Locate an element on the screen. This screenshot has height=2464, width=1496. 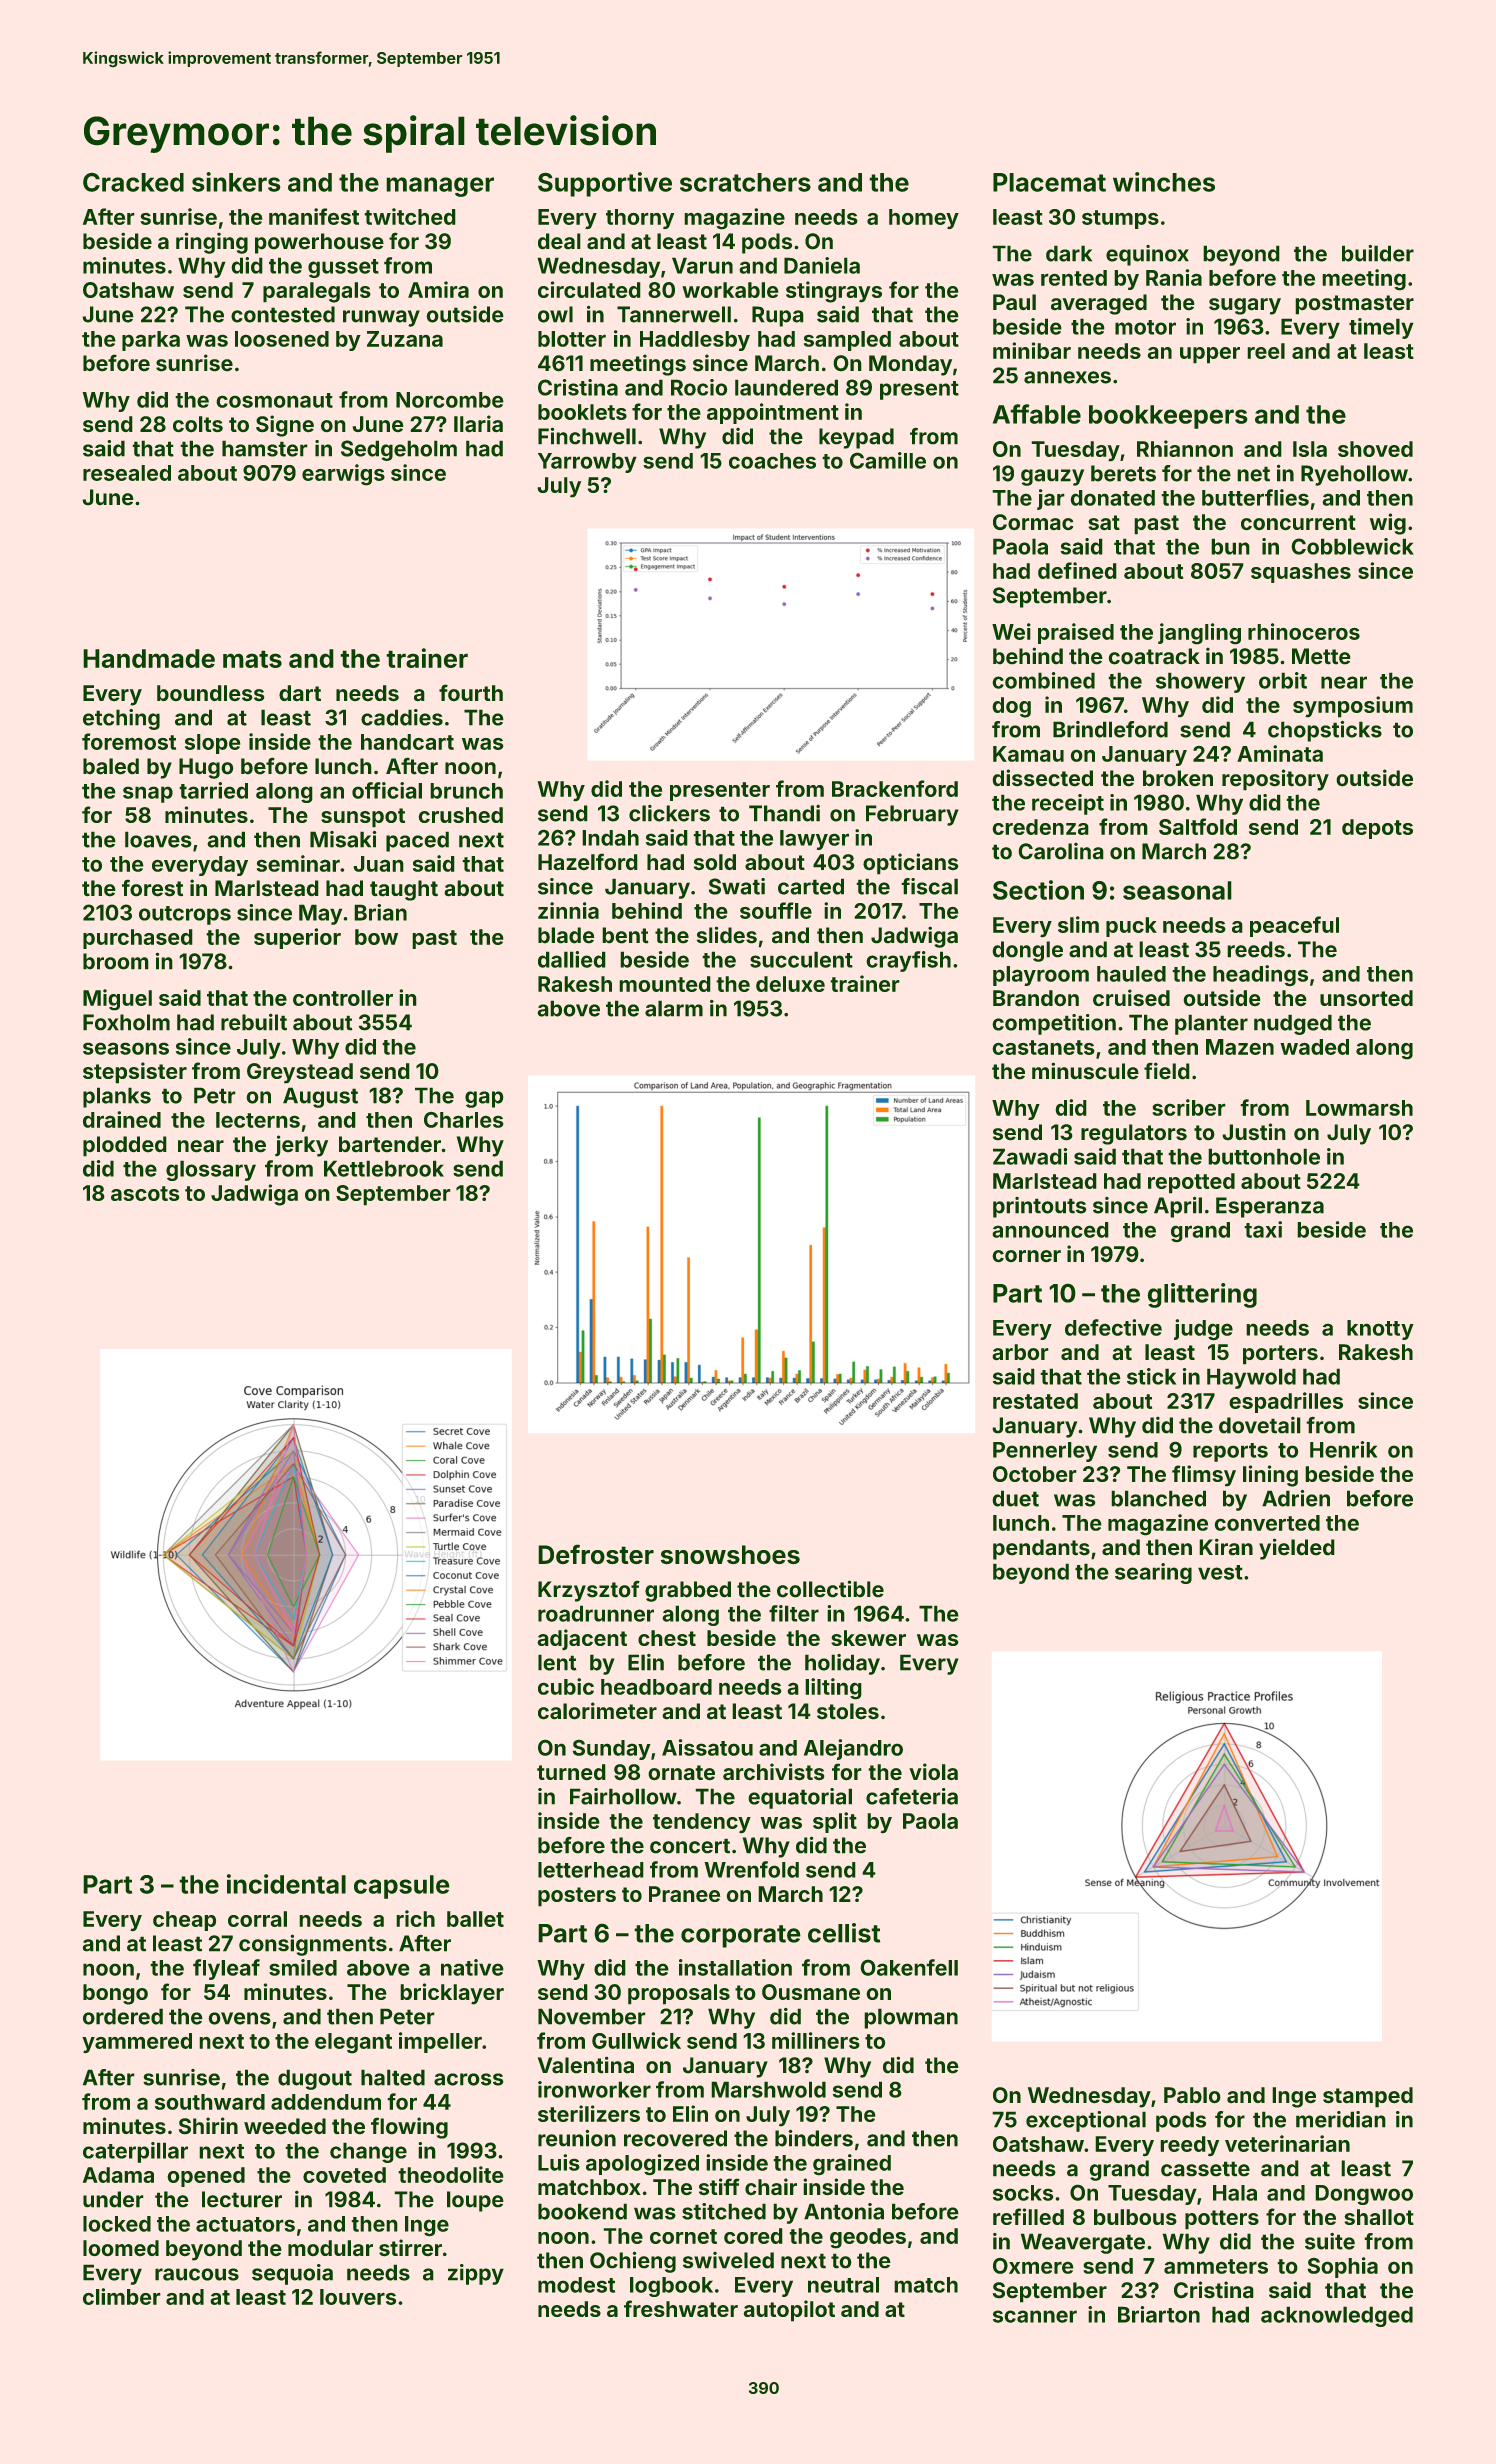
earwigs is located at coordinates (343, 475).
